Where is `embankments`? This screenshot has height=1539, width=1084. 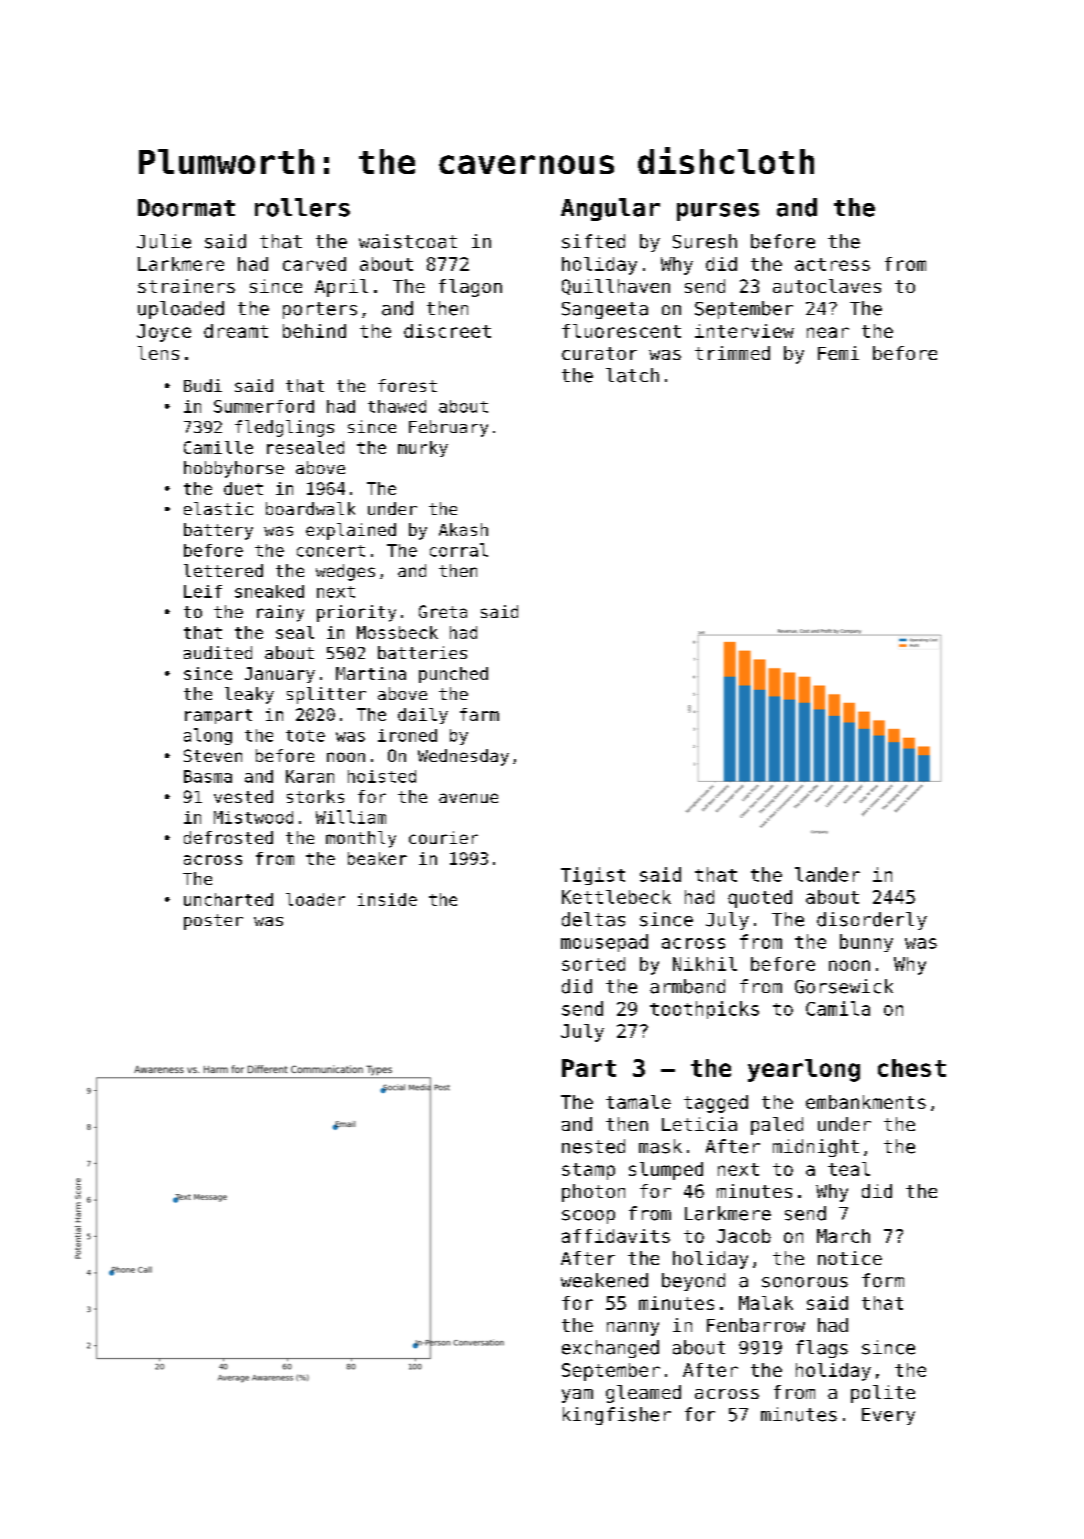
embankments is located at coordinates (866, 1102).
